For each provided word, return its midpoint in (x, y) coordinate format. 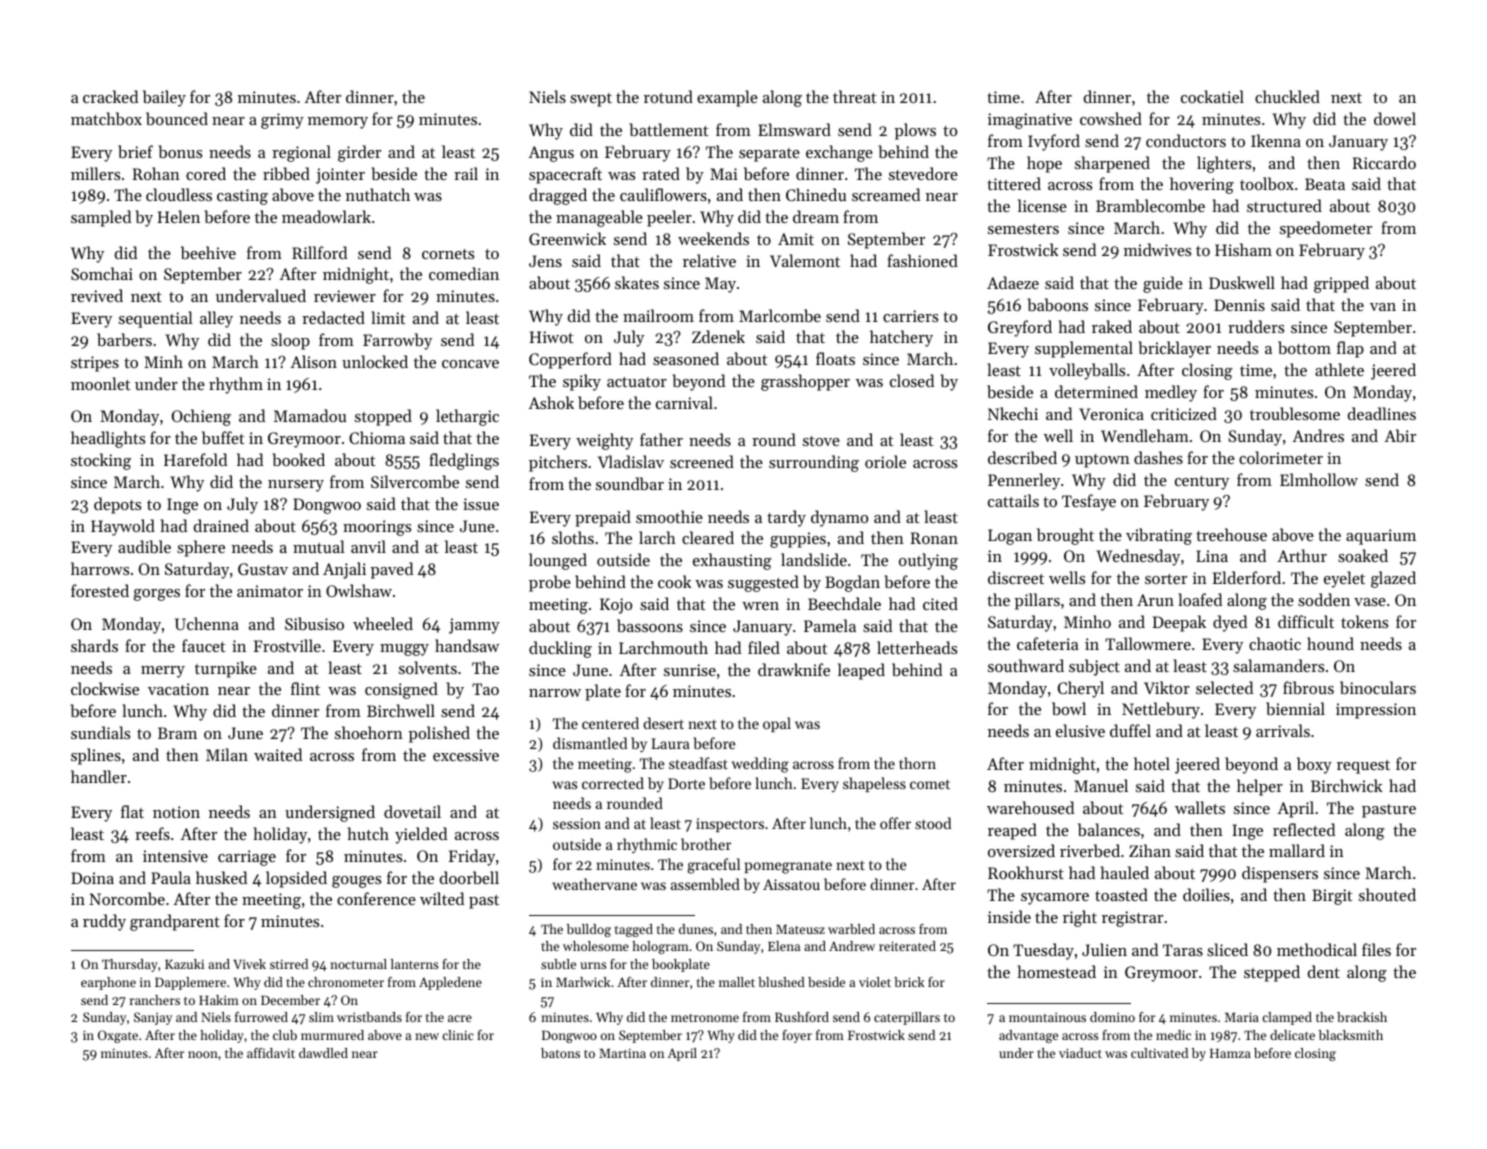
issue (481, 504)
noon (203, 1054)
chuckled (1287, 96)
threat (855, 96)
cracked (110, 96)
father (661, 439)
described (1022, 457)
